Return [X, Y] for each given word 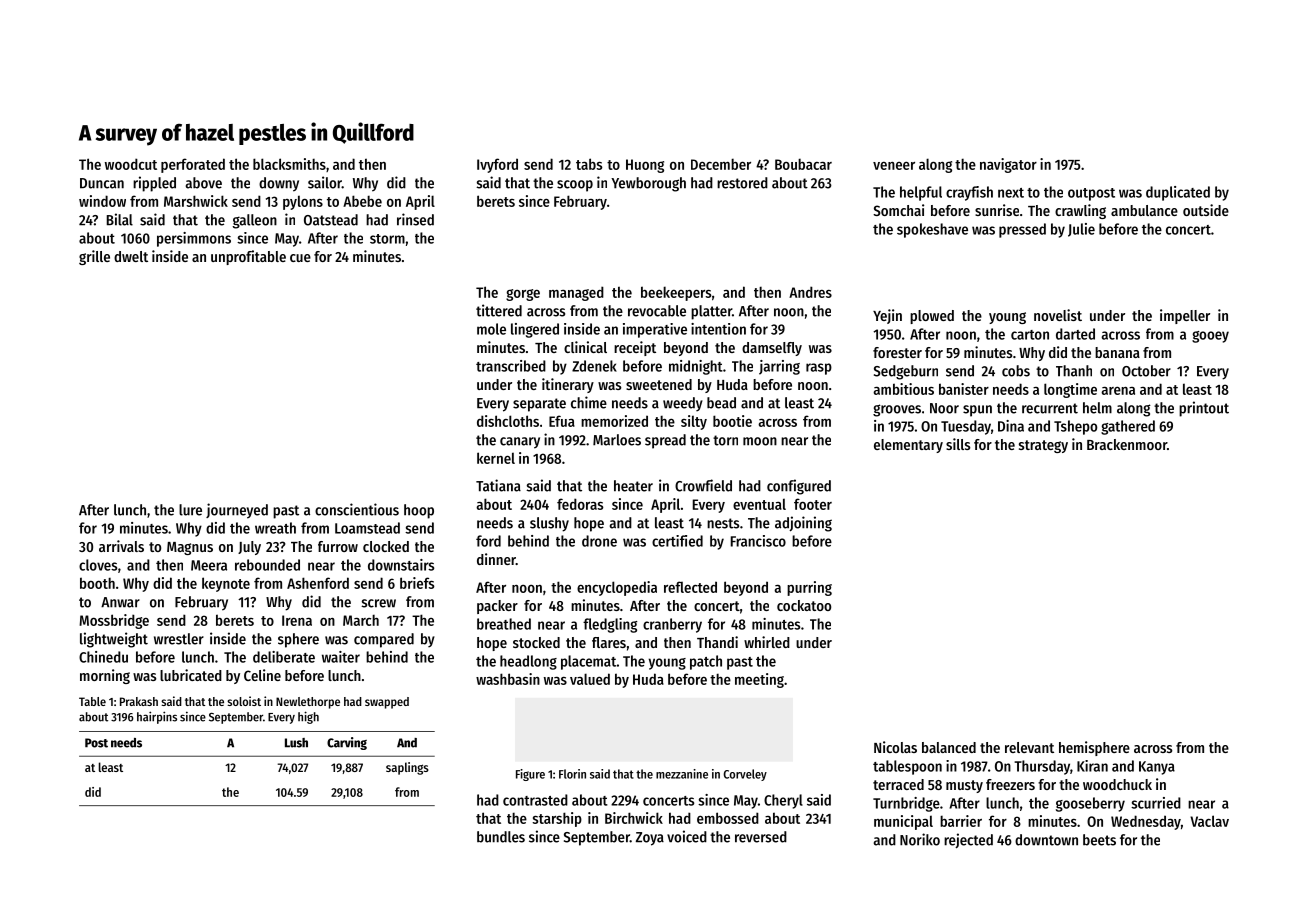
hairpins [157, 717]
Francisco [758, 541]
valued [590, 679]
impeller [1185, 316]
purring [809, 588]
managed [576, 293]
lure [190, 510]
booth [97, 583]
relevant [1029, 747]
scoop [575, 186]
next [1011, 193]
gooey [1210, 337]
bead [721, 403]
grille [94, 257]
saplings [407, 768]
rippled [154, 184]
